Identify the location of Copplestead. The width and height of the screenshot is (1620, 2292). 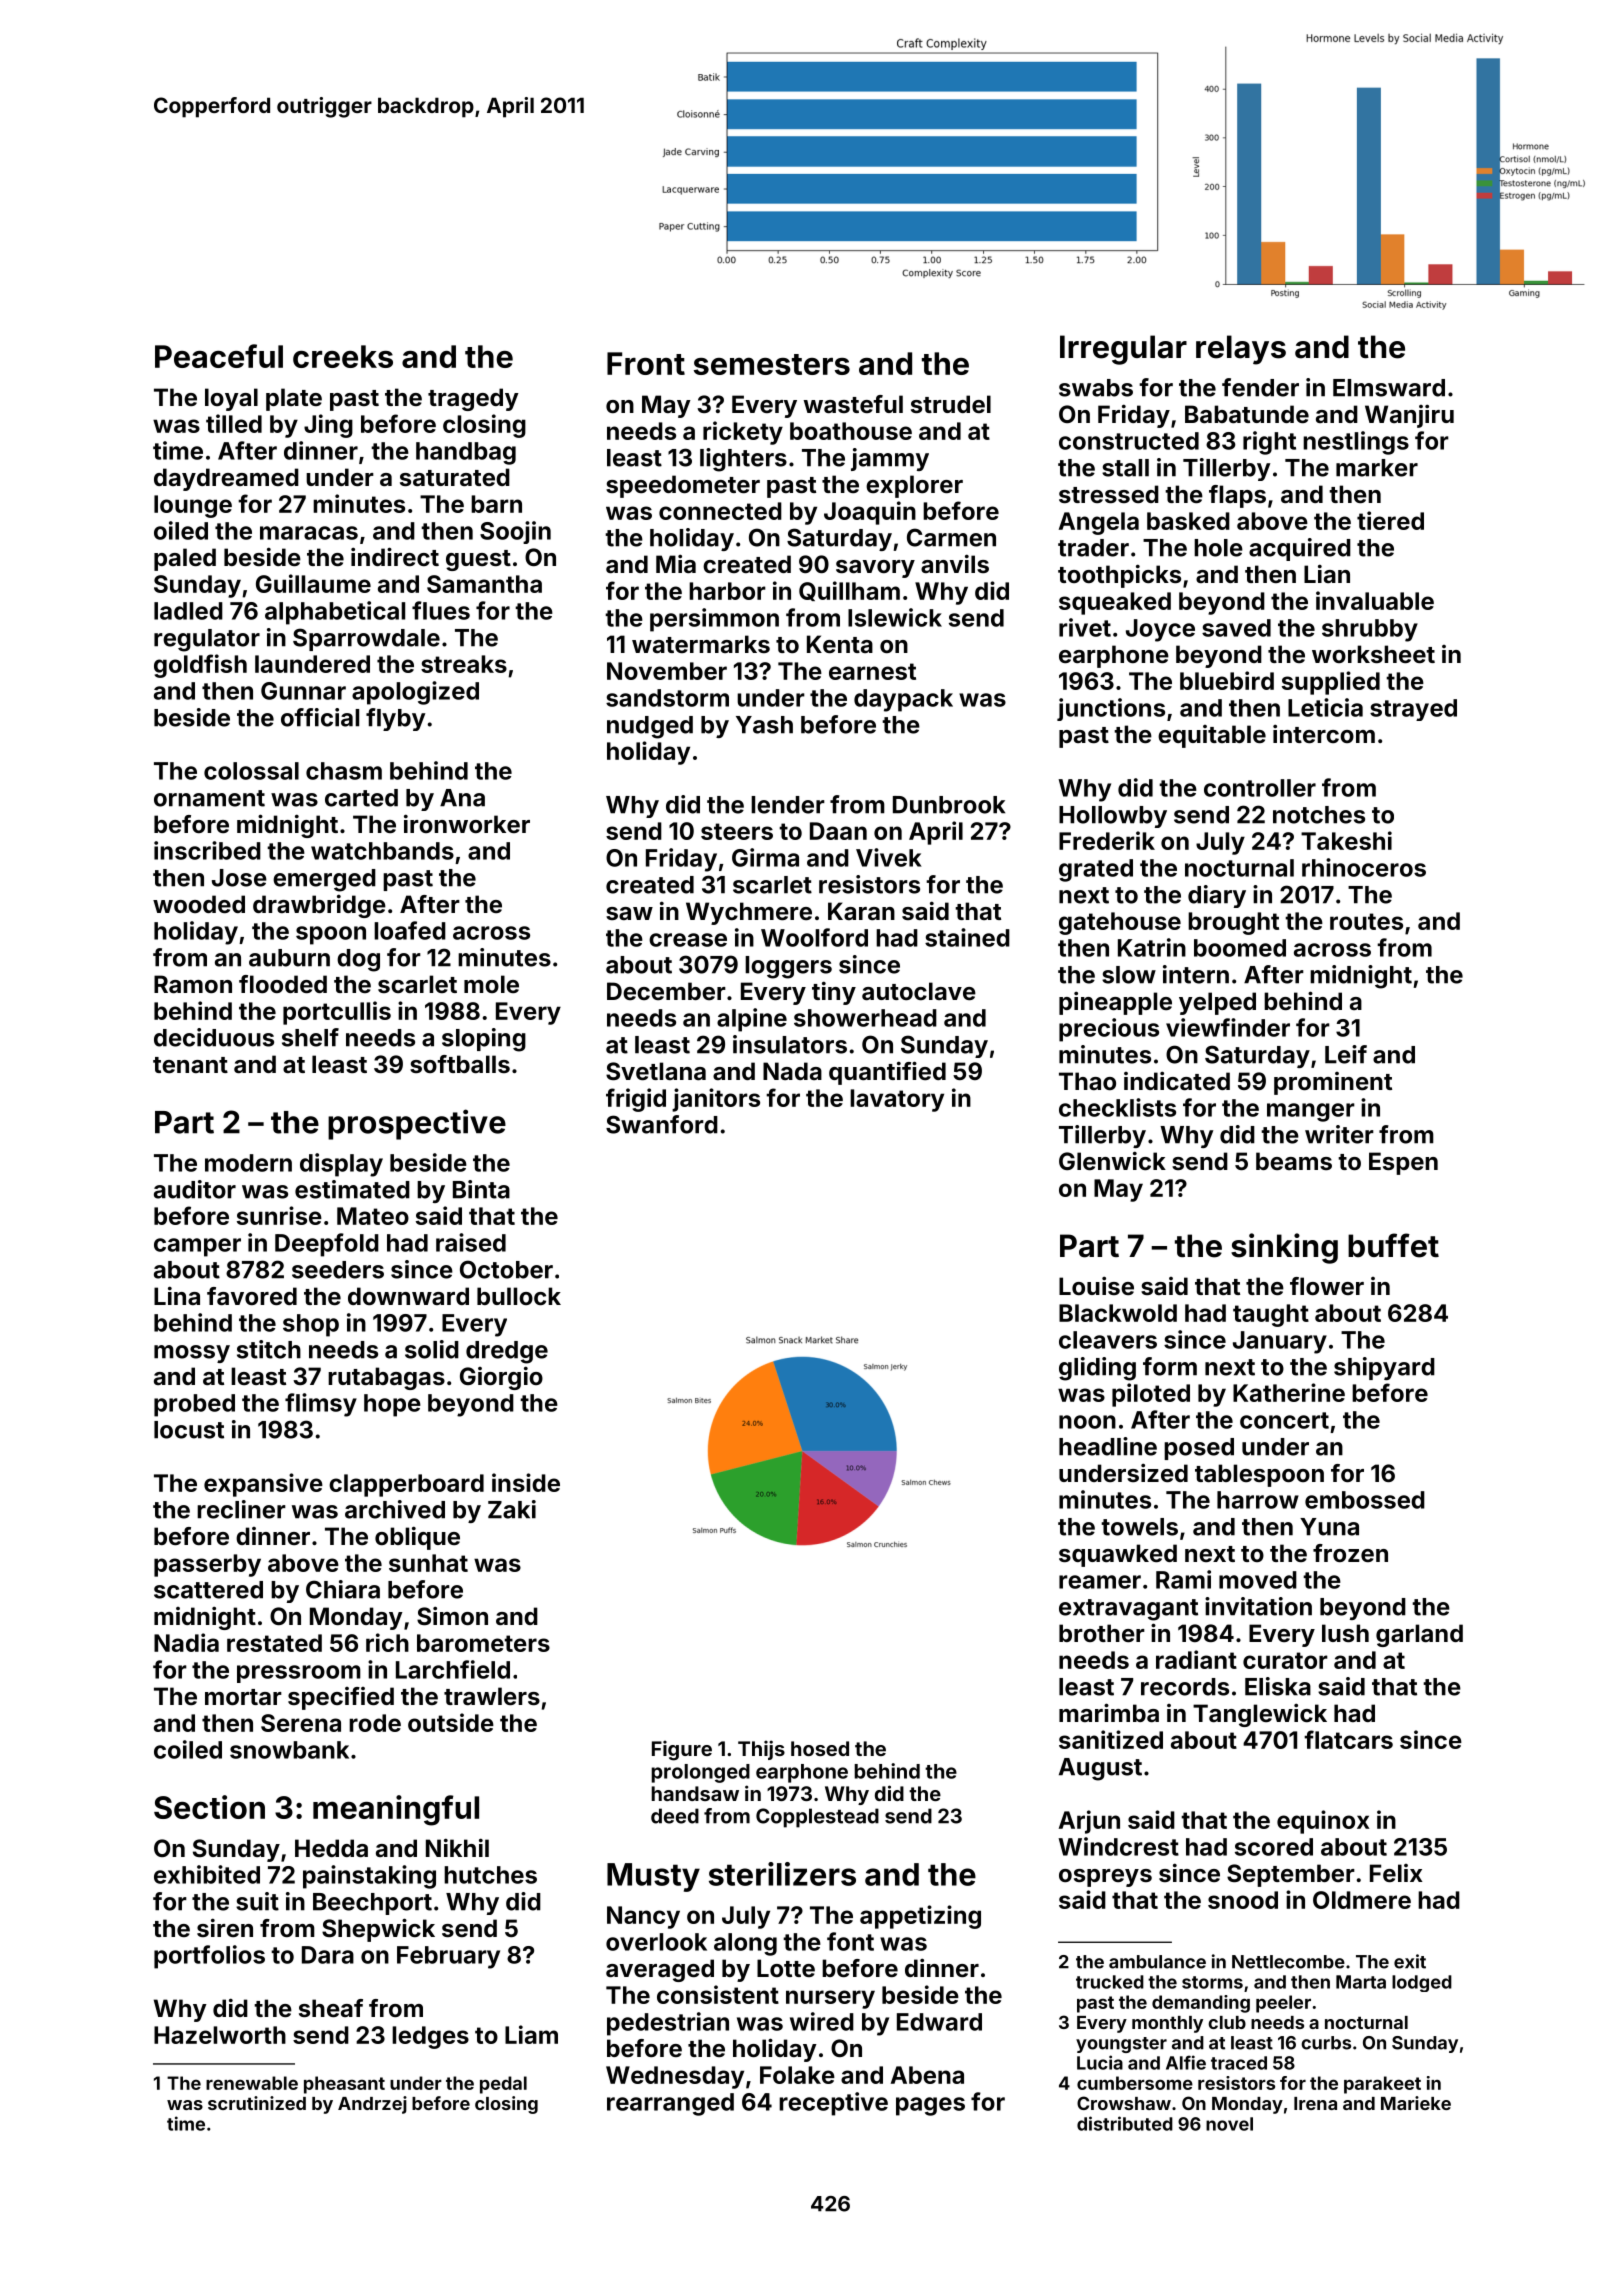
(817, 1818).
